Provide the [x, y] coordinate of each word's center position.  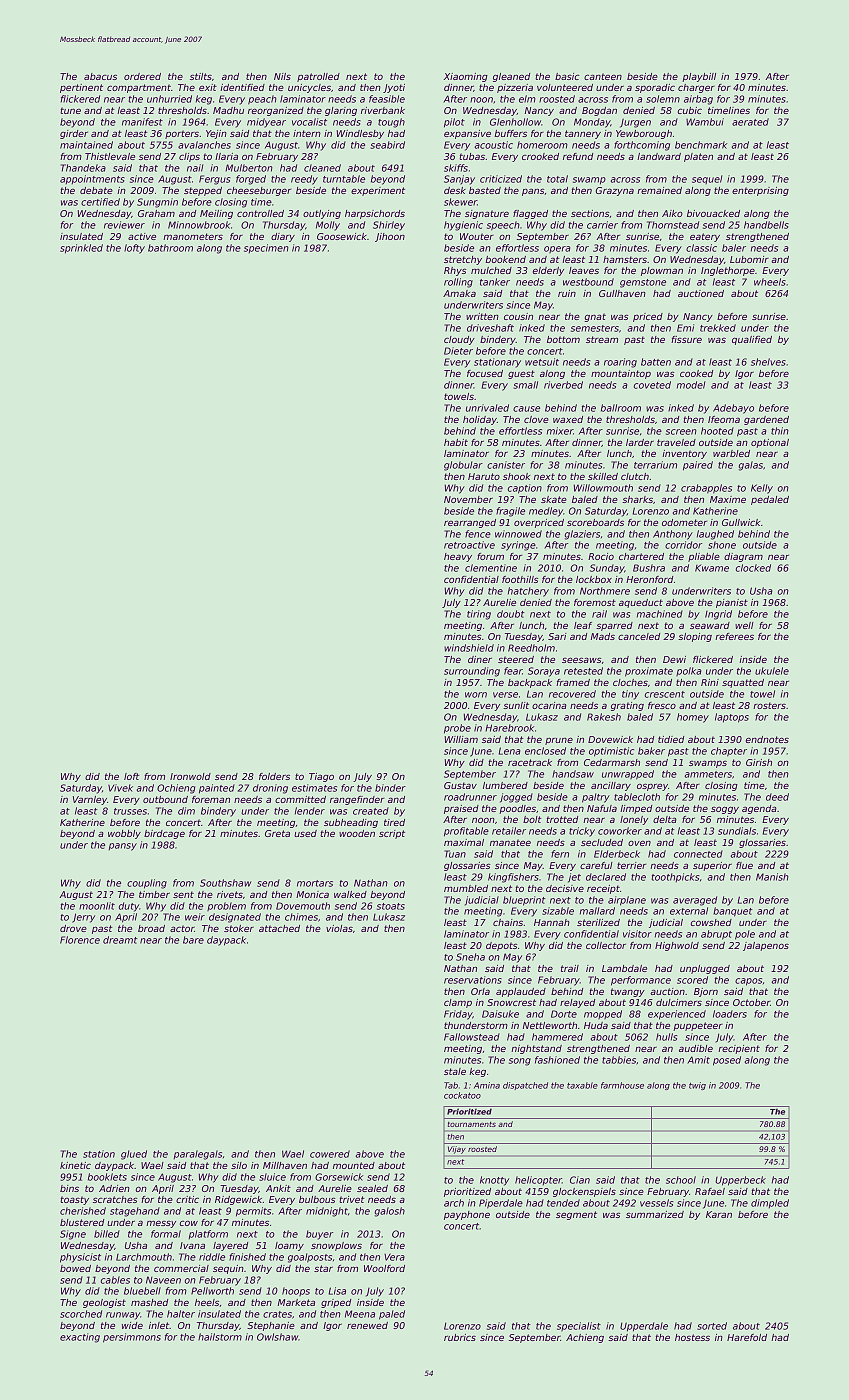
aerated [750, 122]
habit [456, 442]
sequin [228, 1269]
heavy [458, 557]
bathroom [170, 248]
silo [239, 1165]
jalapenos [766, 946]
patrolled [318, 77]
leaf [583, 625]
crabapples [706, 489]
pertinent [81, 88]
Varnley [90, 800]
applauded [521, 992]
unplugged [705, 969]
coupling [147, 884]
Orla [480, 991]
